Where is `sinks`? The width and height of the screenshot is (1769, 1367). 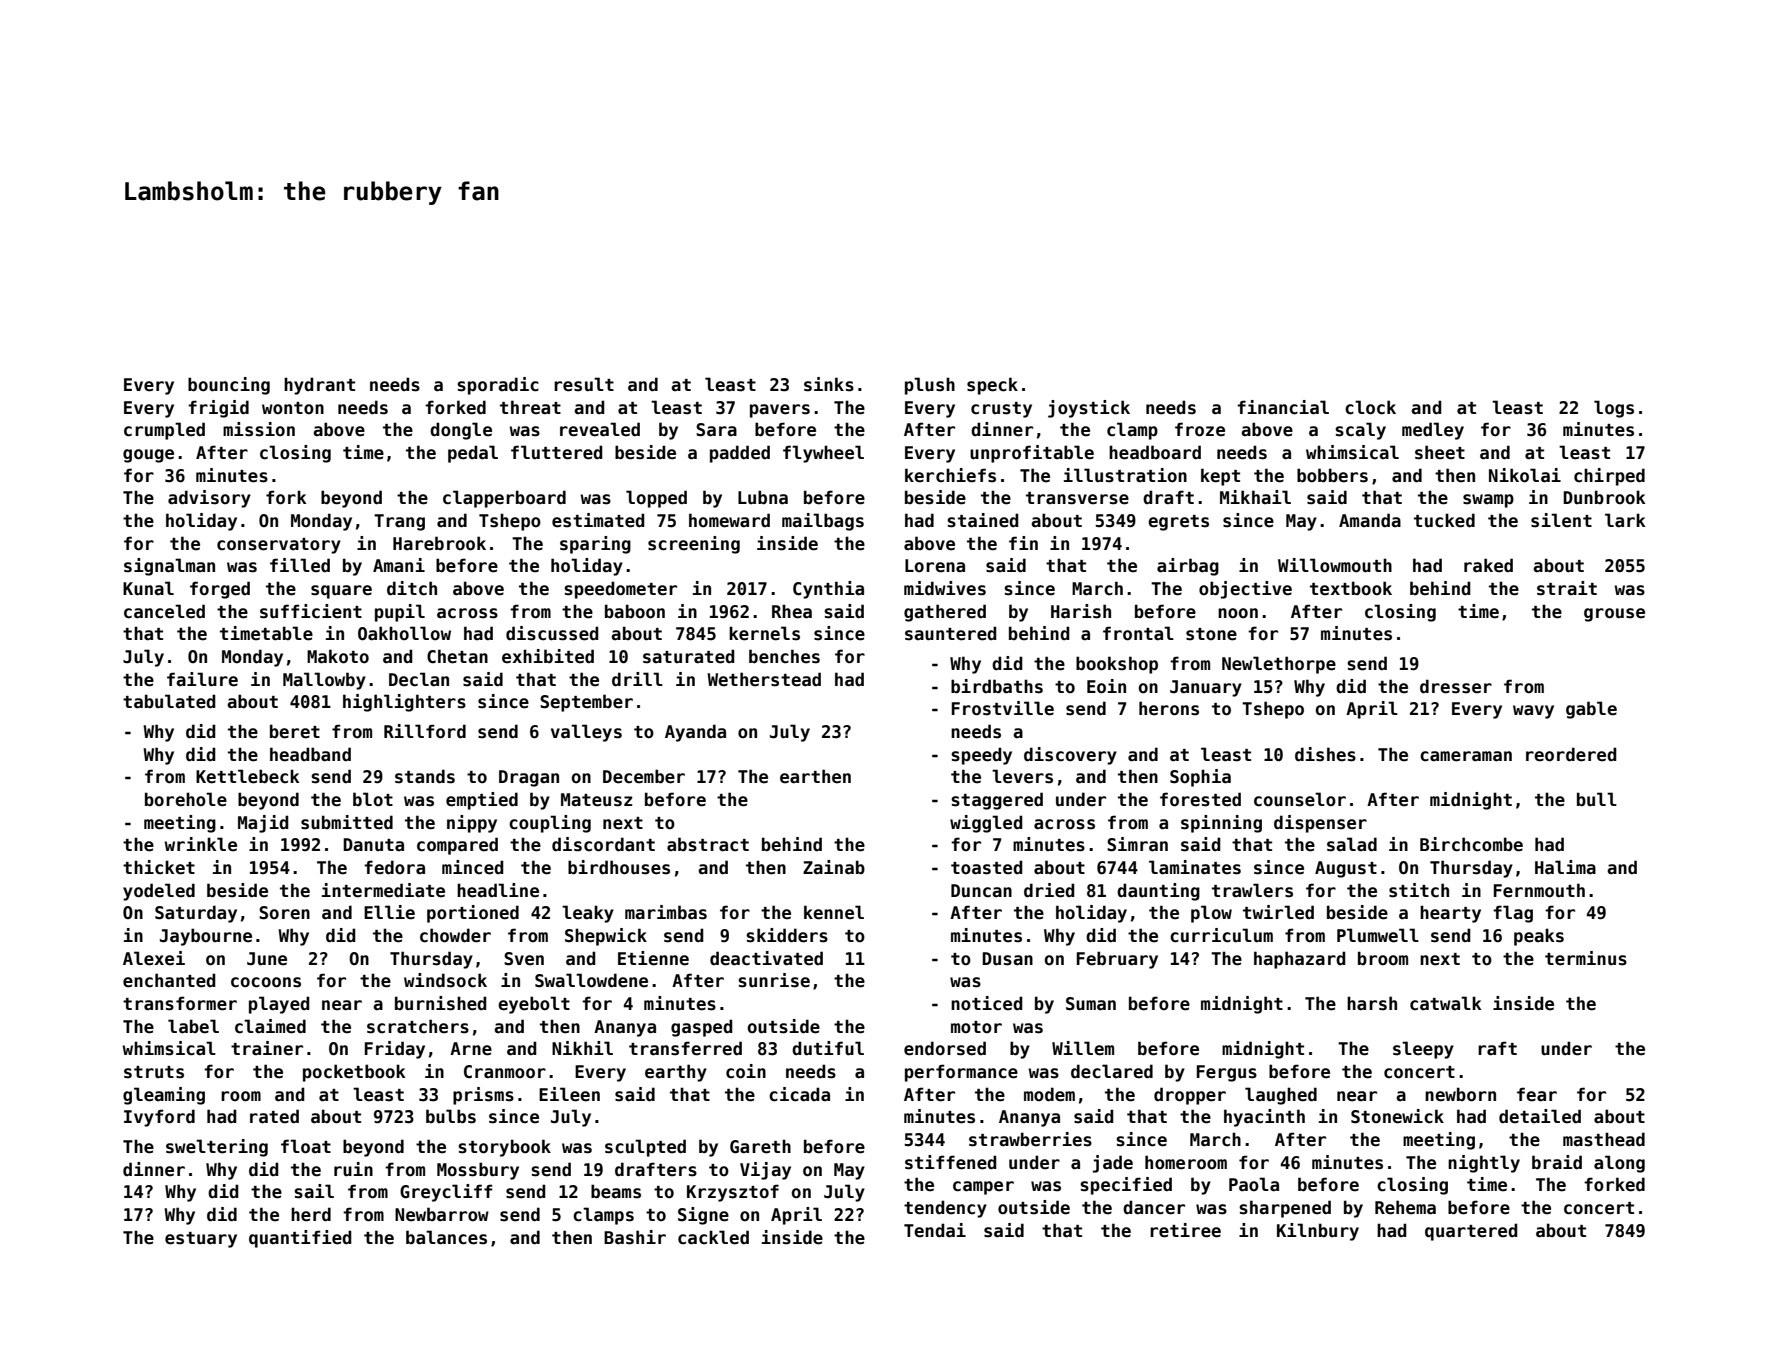 sinks is located at coordinates (829, 384).
